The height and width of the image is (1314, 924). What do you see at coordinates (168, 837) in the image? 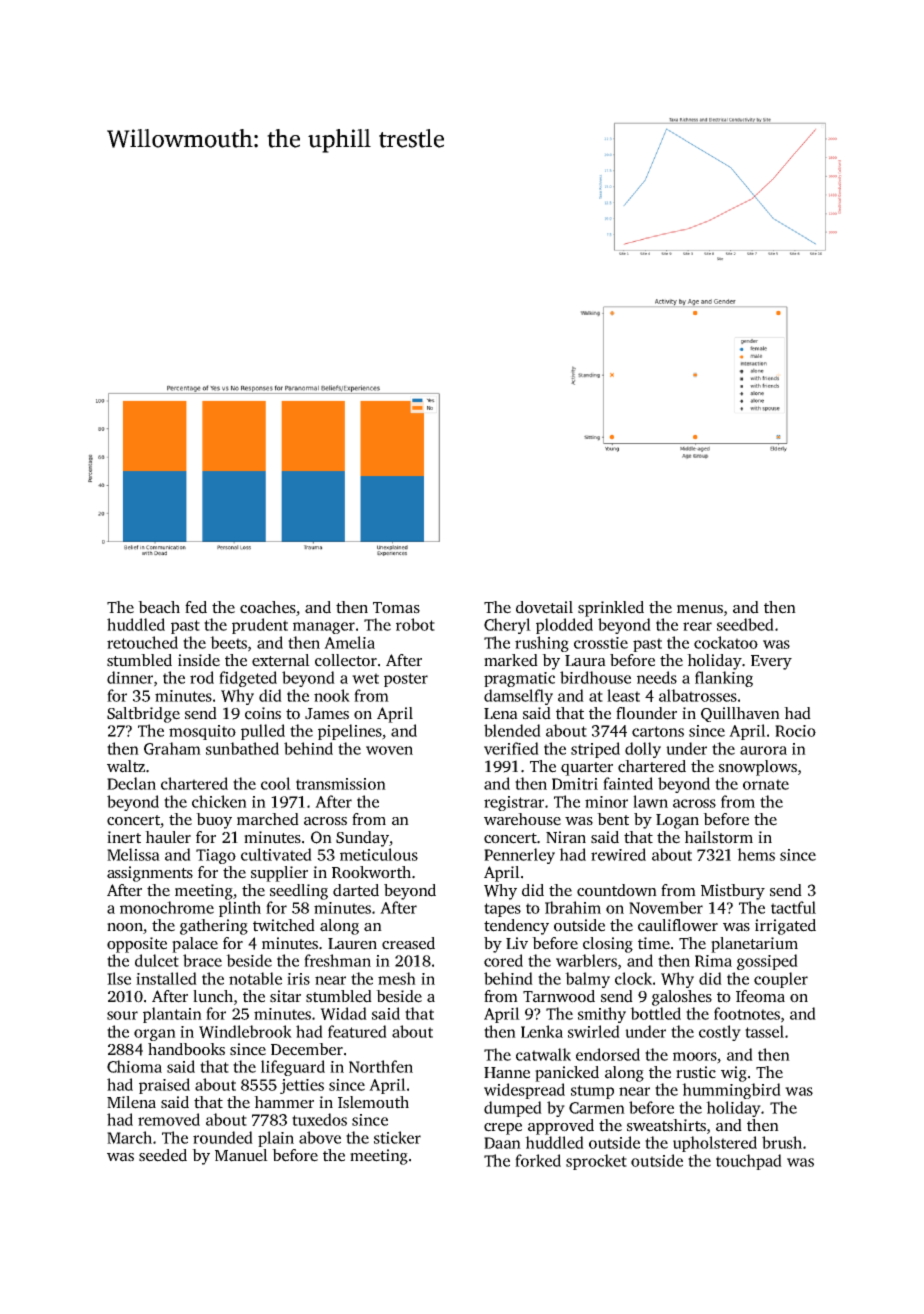
I see `hauler` at bounding box center [168, 837].
